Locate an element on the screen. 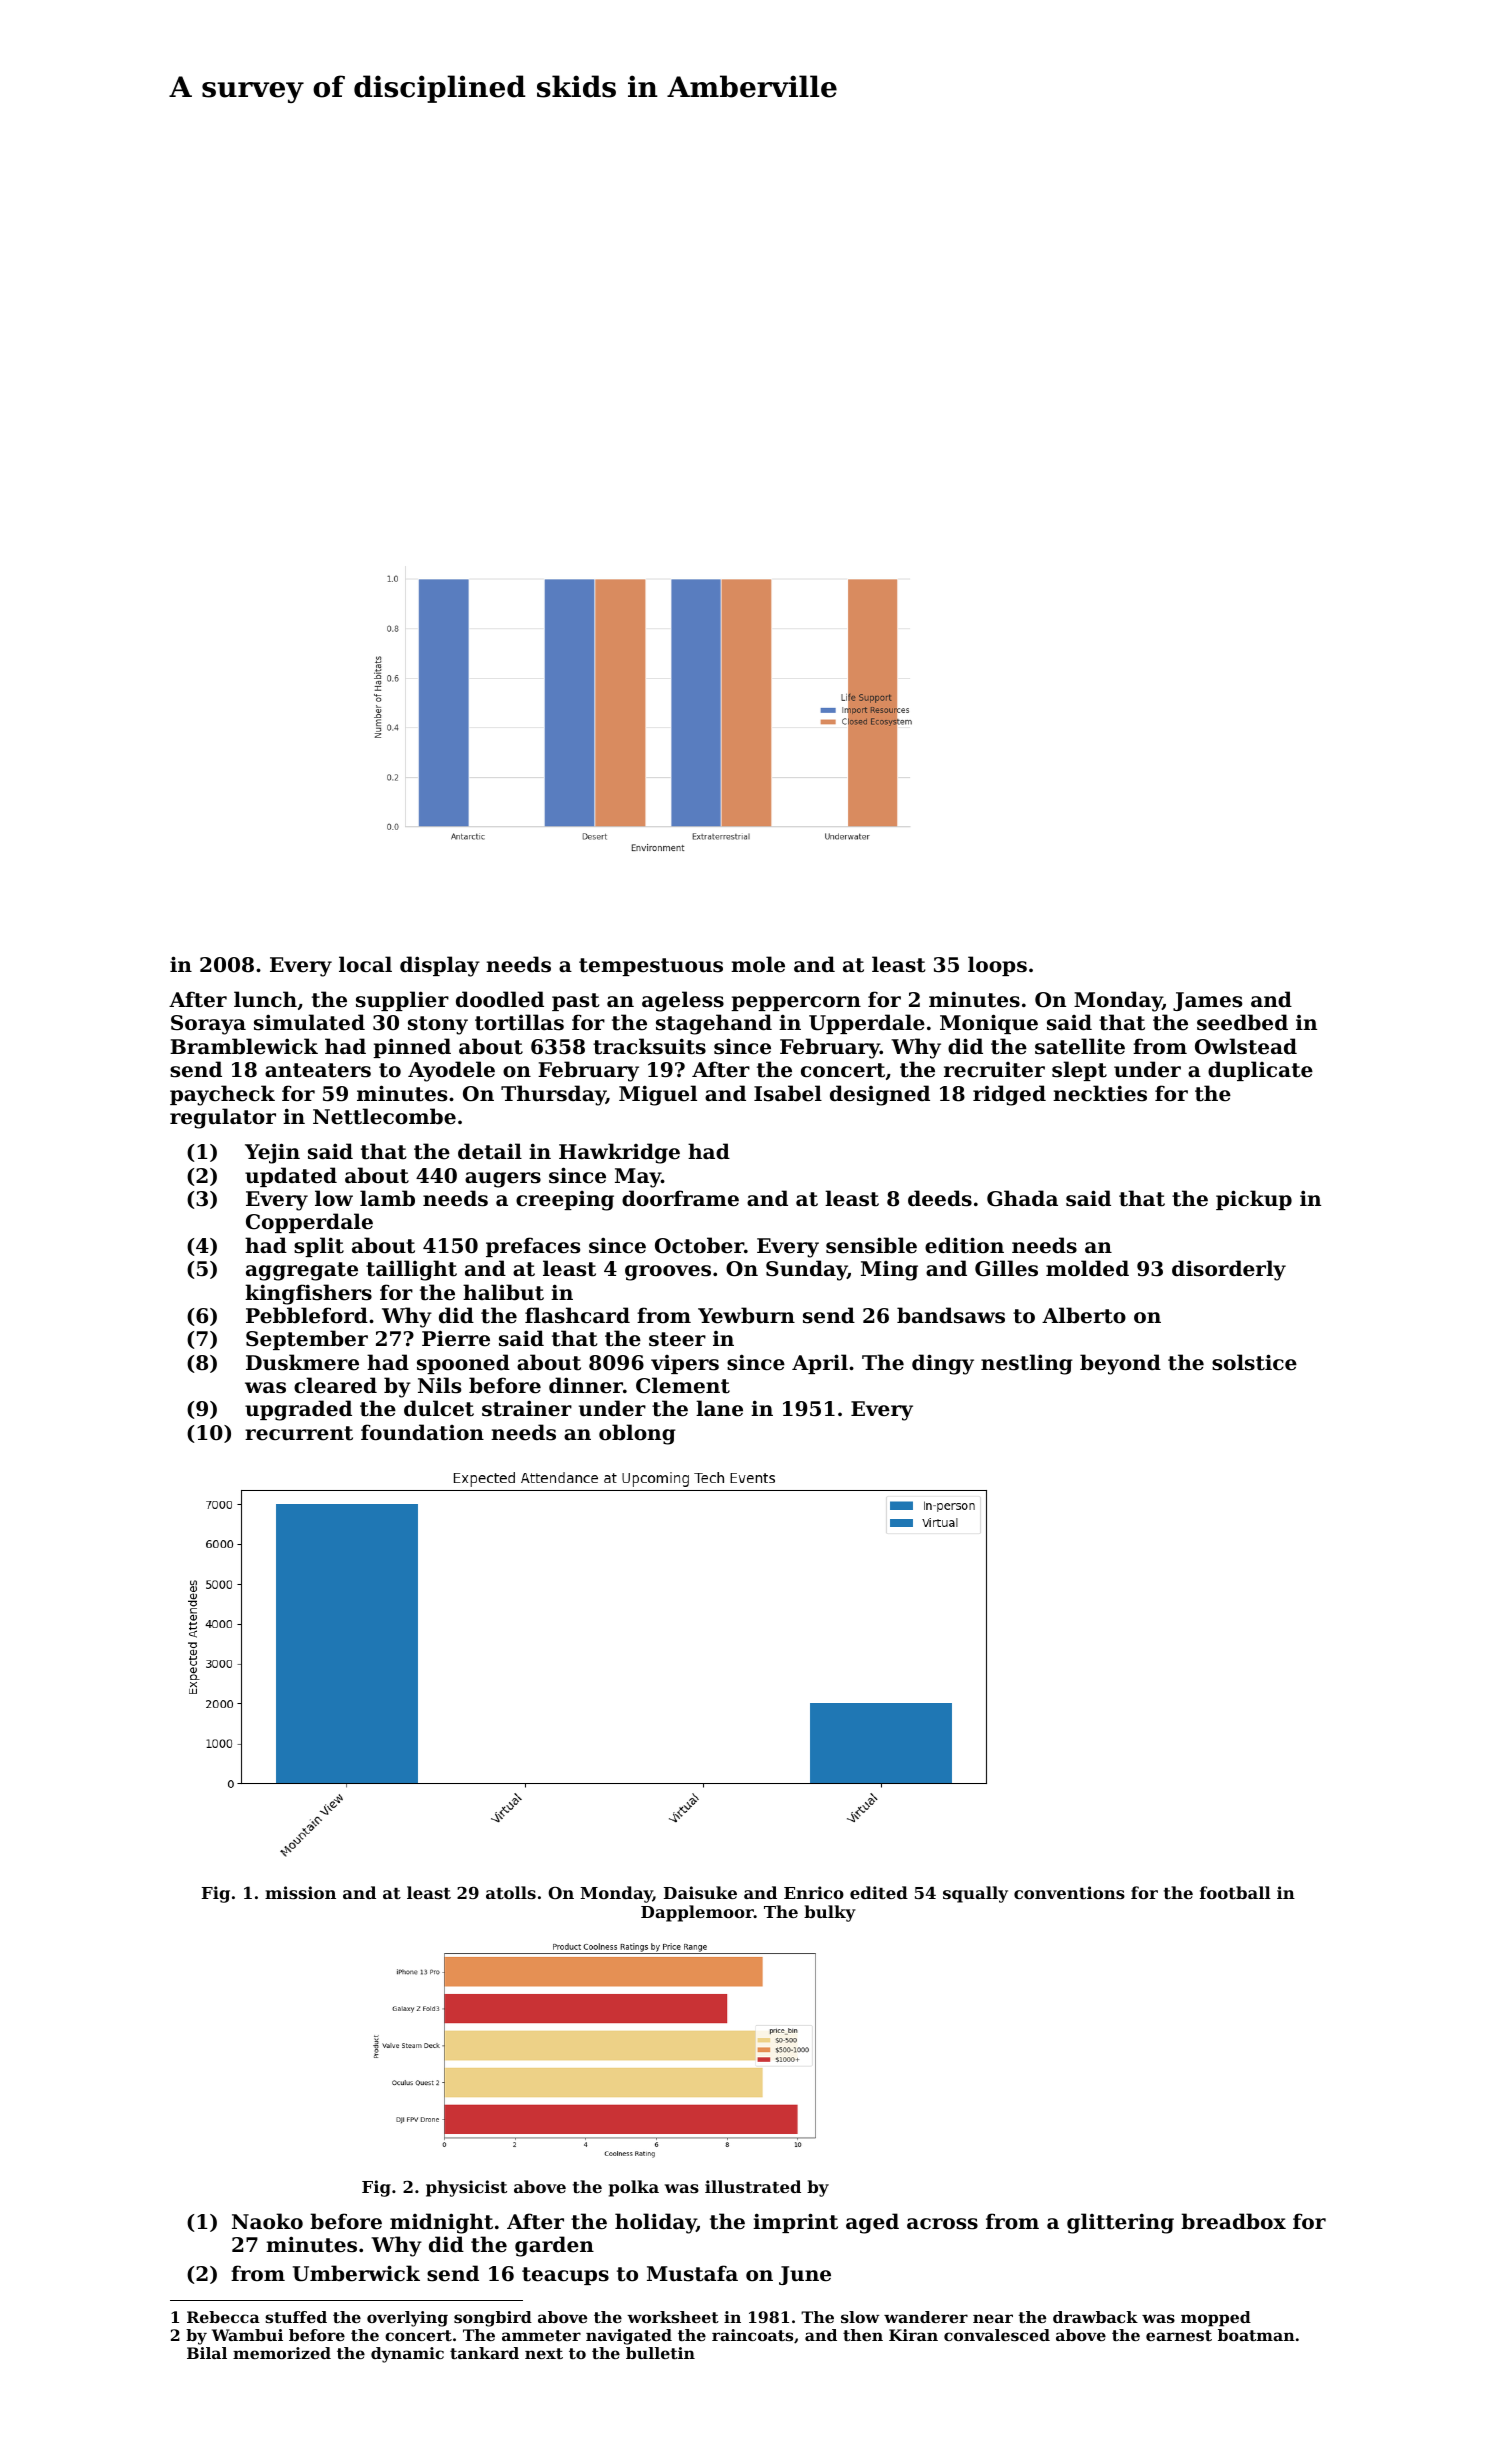  navigated is located at coordinates (629, 2337).
